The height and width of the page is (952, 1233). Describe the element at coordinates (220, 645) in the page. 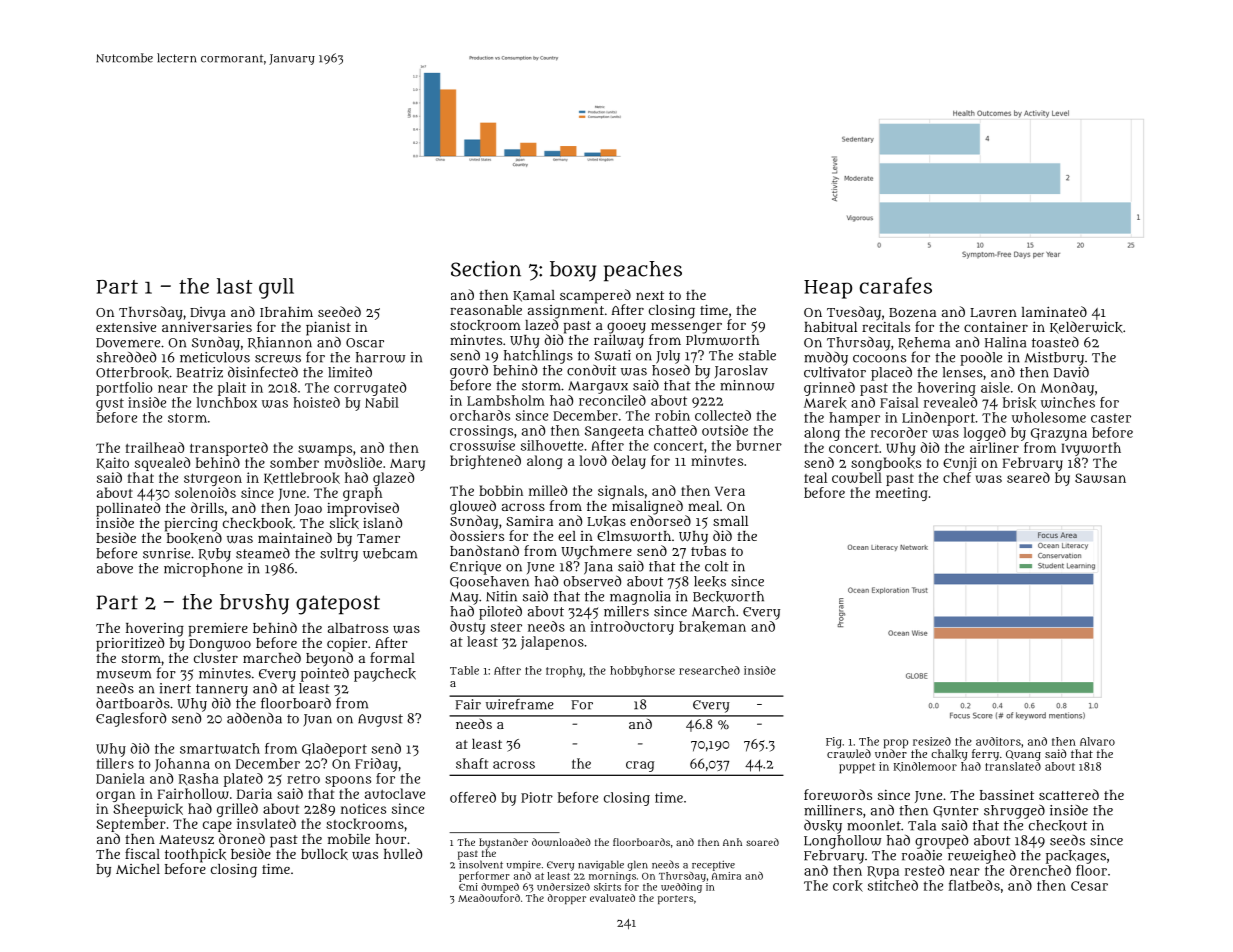

I see `Dongwoo` at that location.
